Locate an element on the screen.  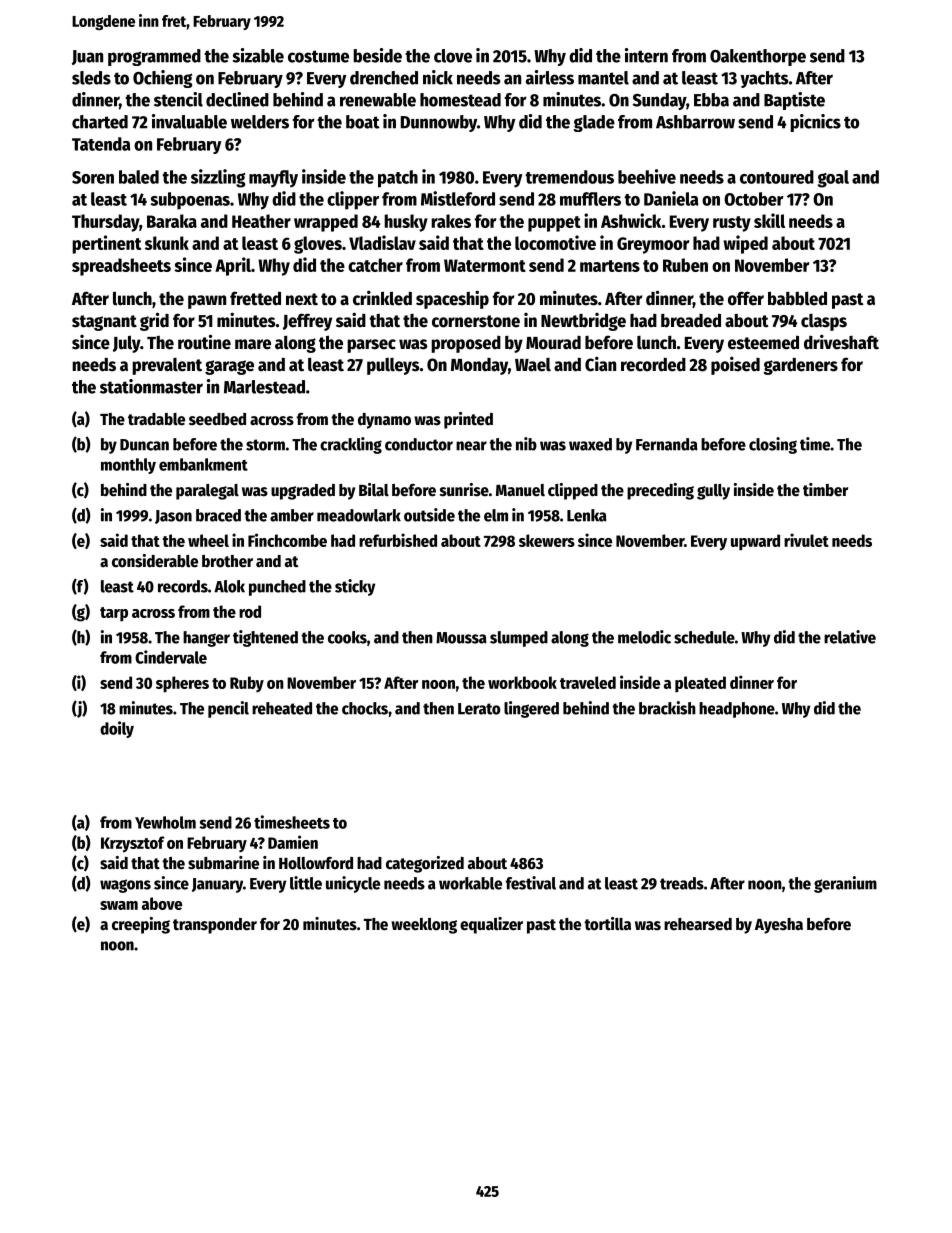
lingered is located at coordinates (531, 709).
